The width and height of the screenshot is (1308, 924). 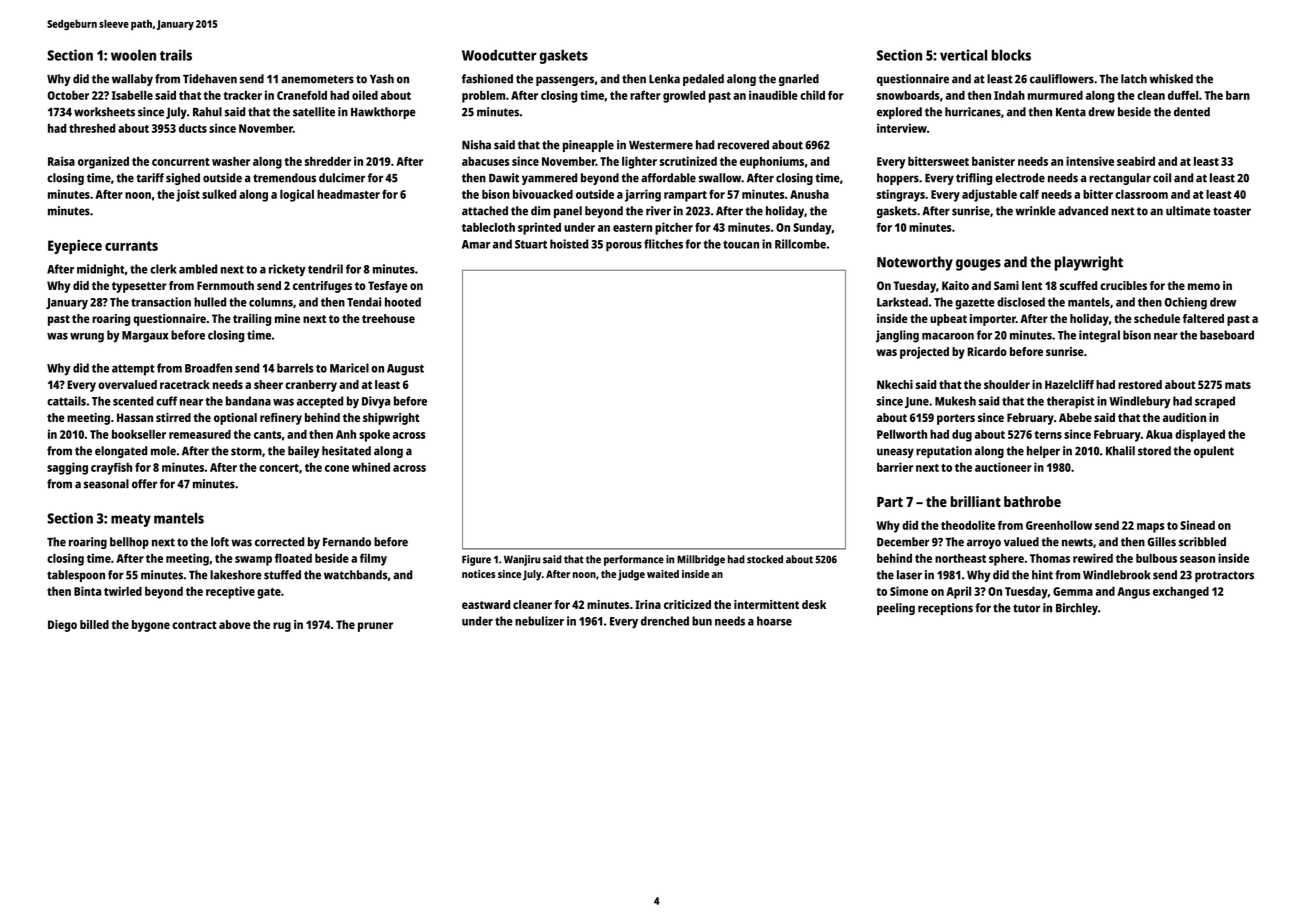 What do you see at coordinates (248, 401) in the screenshot?
I see `bandana` at bounding box center [248, 401].
